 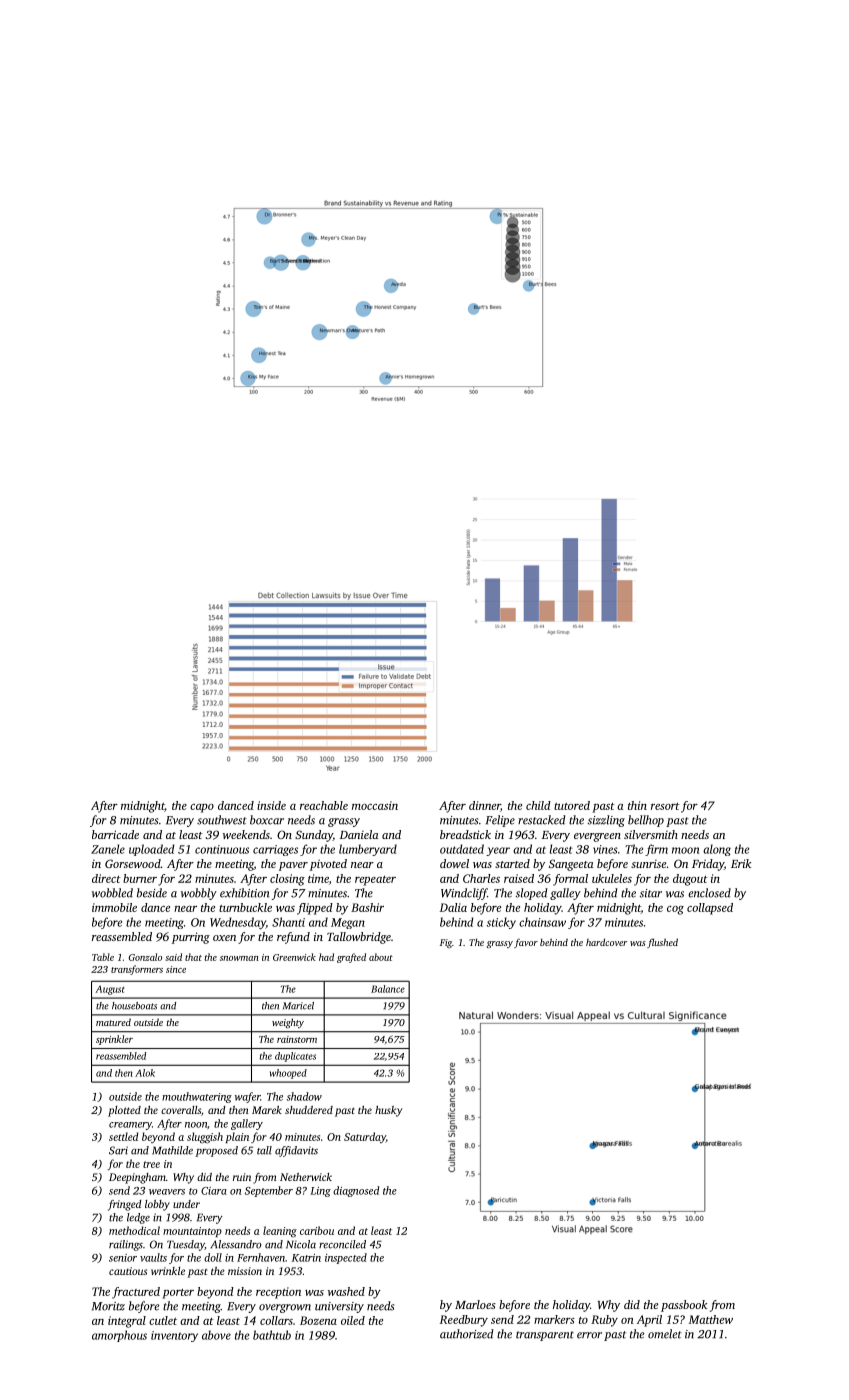 I want to click on diagnosed, so click(x=356, y=1191).
